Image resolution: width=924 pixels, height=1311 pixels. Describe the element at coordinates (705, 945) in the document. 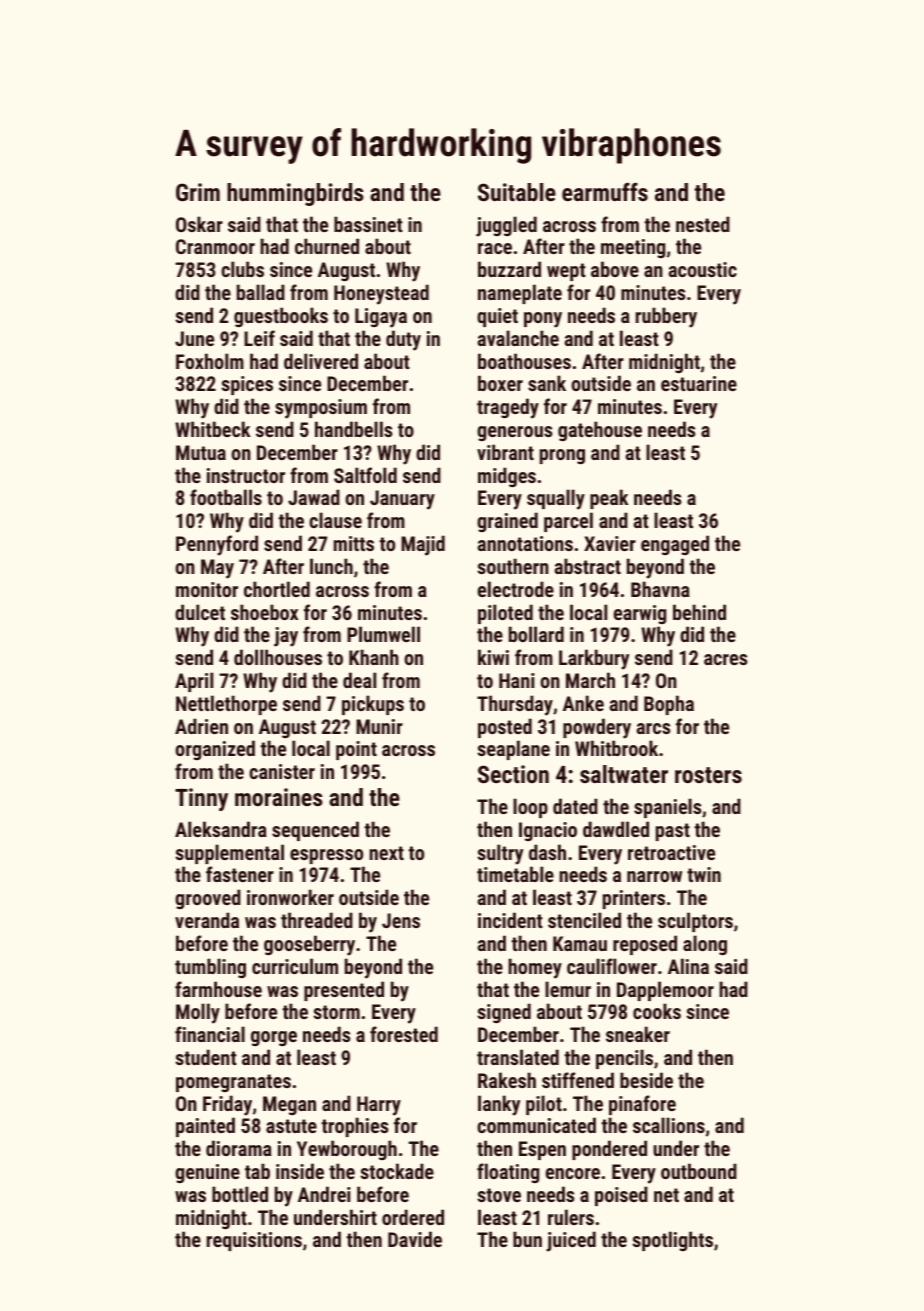

I see `along` at that location.
